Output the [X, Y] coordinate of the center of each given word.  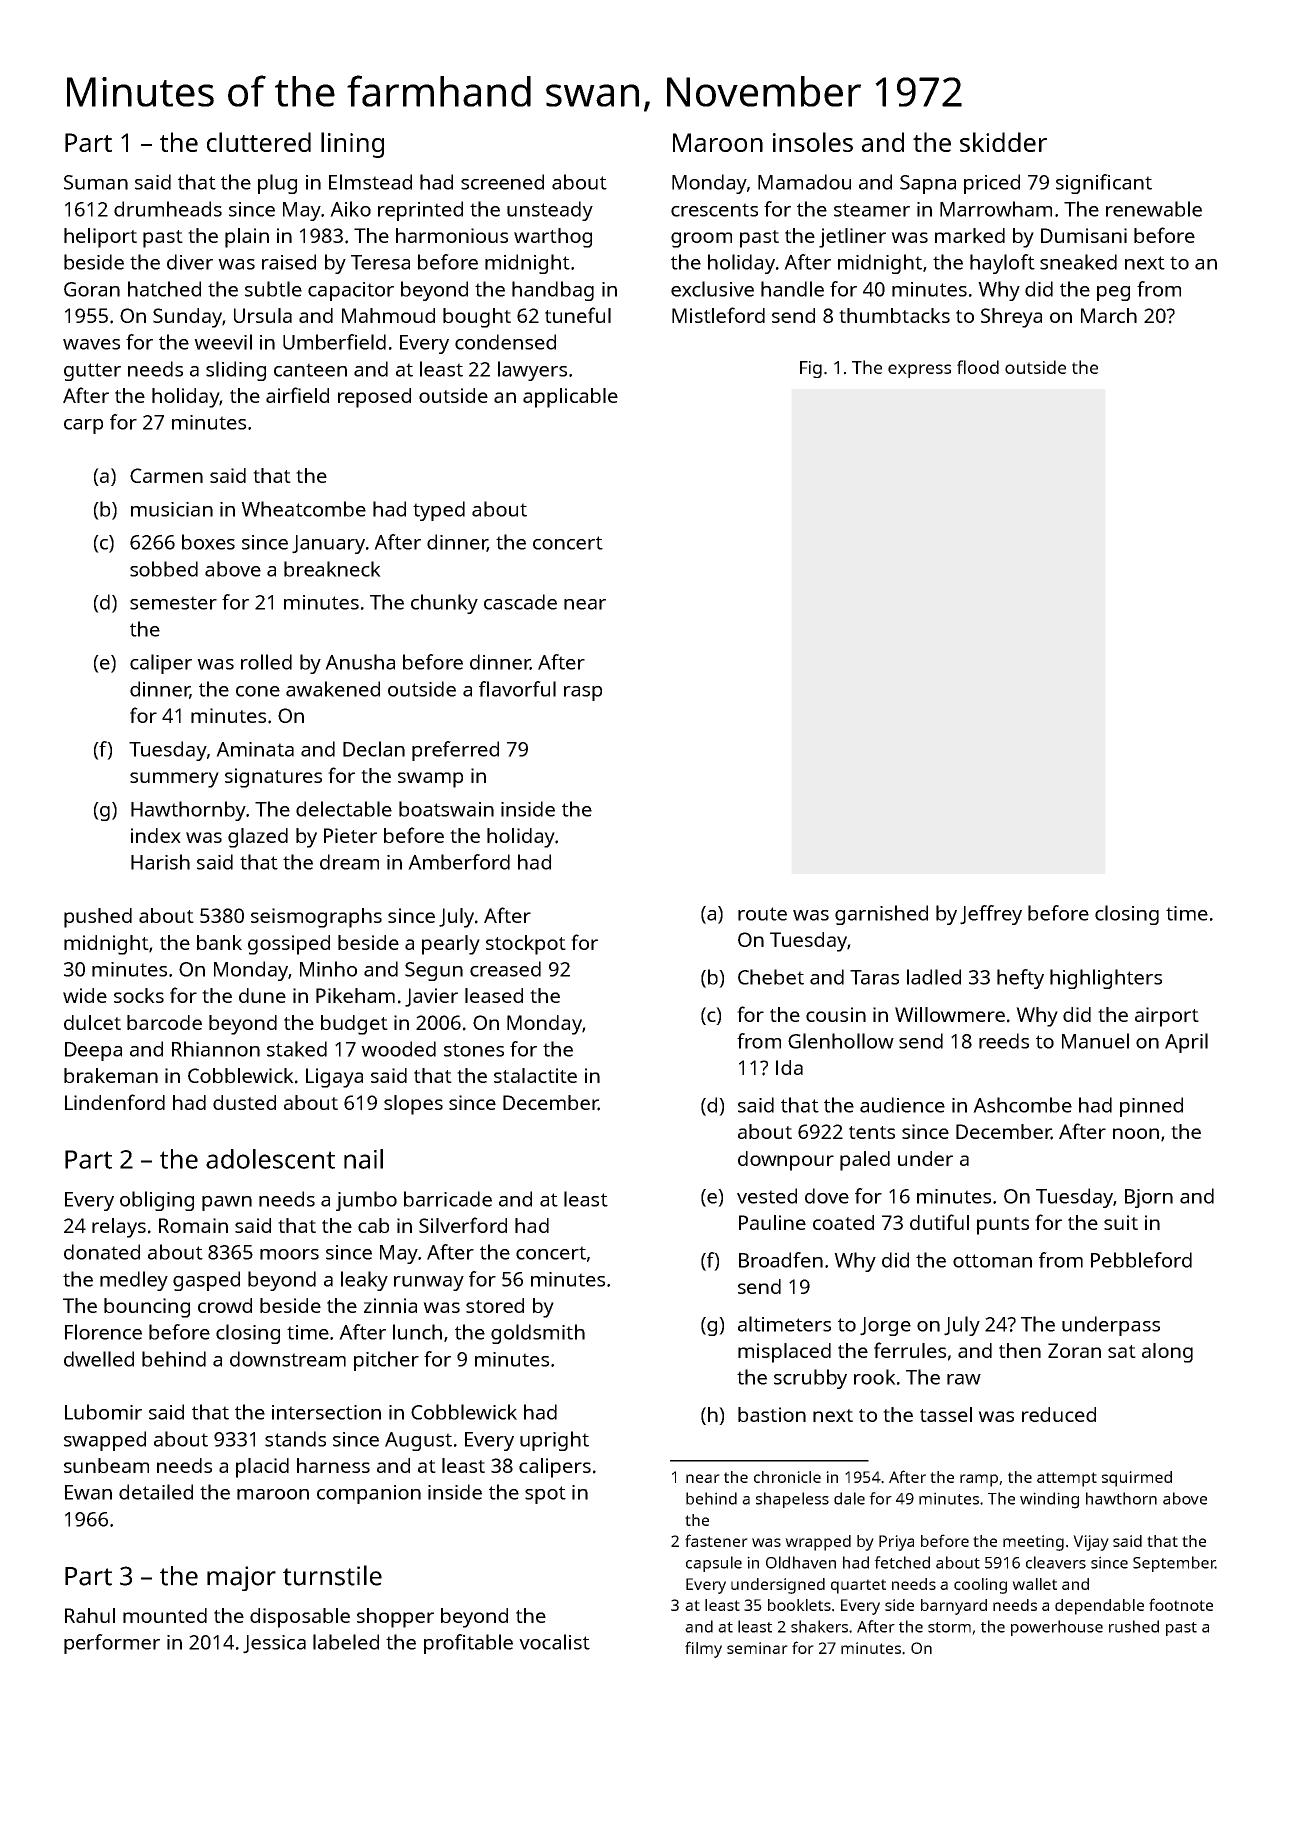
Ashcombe [1022, 1105]
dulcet [92, 1022]
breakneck [332, 569]
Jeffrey [991, 915]
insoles [813, 142]
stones [474, 1050]
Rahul [90, 1615]
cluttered [259, 142]
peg [1113, 293]
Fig [811, 369]
